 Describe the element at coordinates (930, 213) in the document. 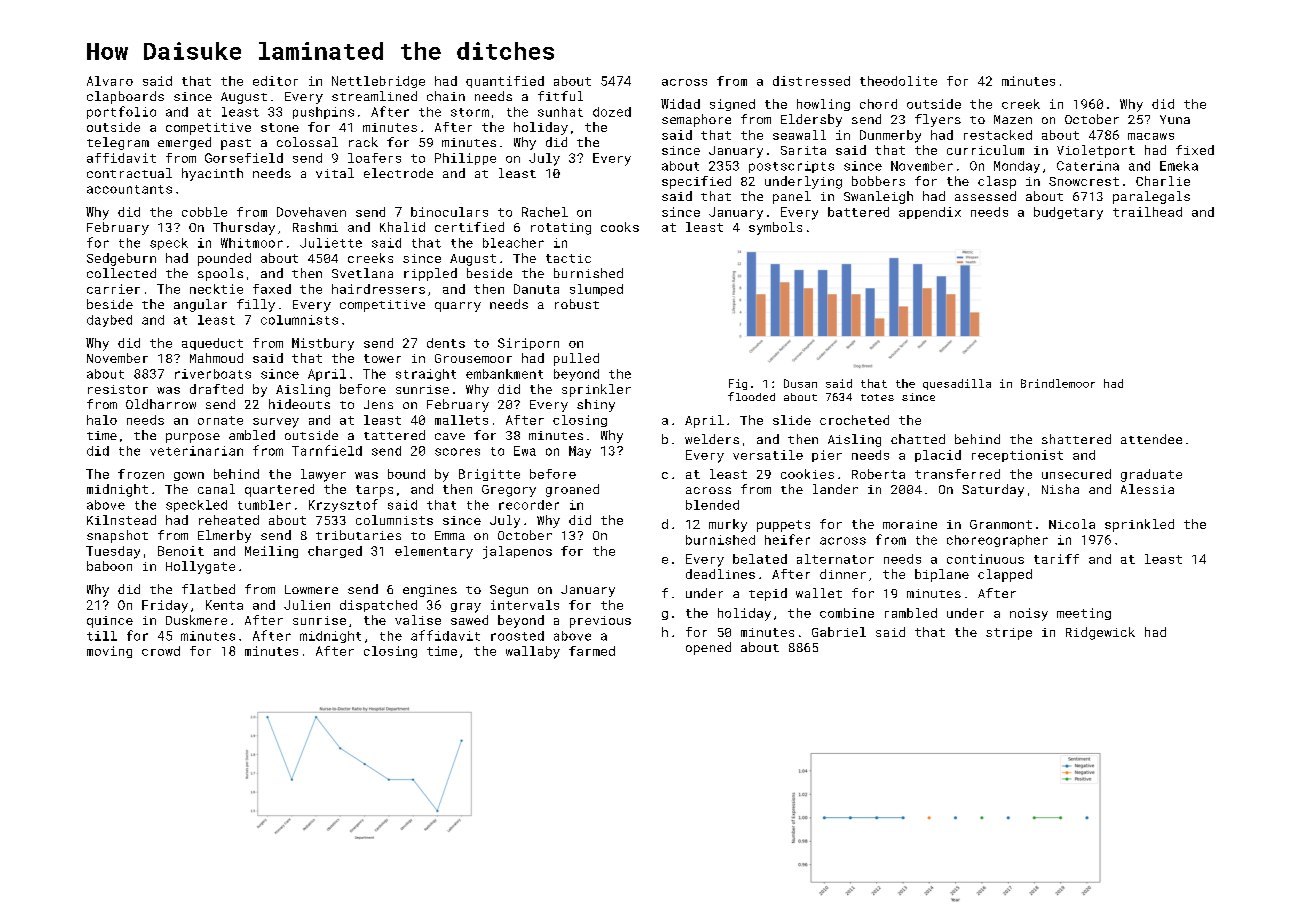

I see `appendix` at that location.
